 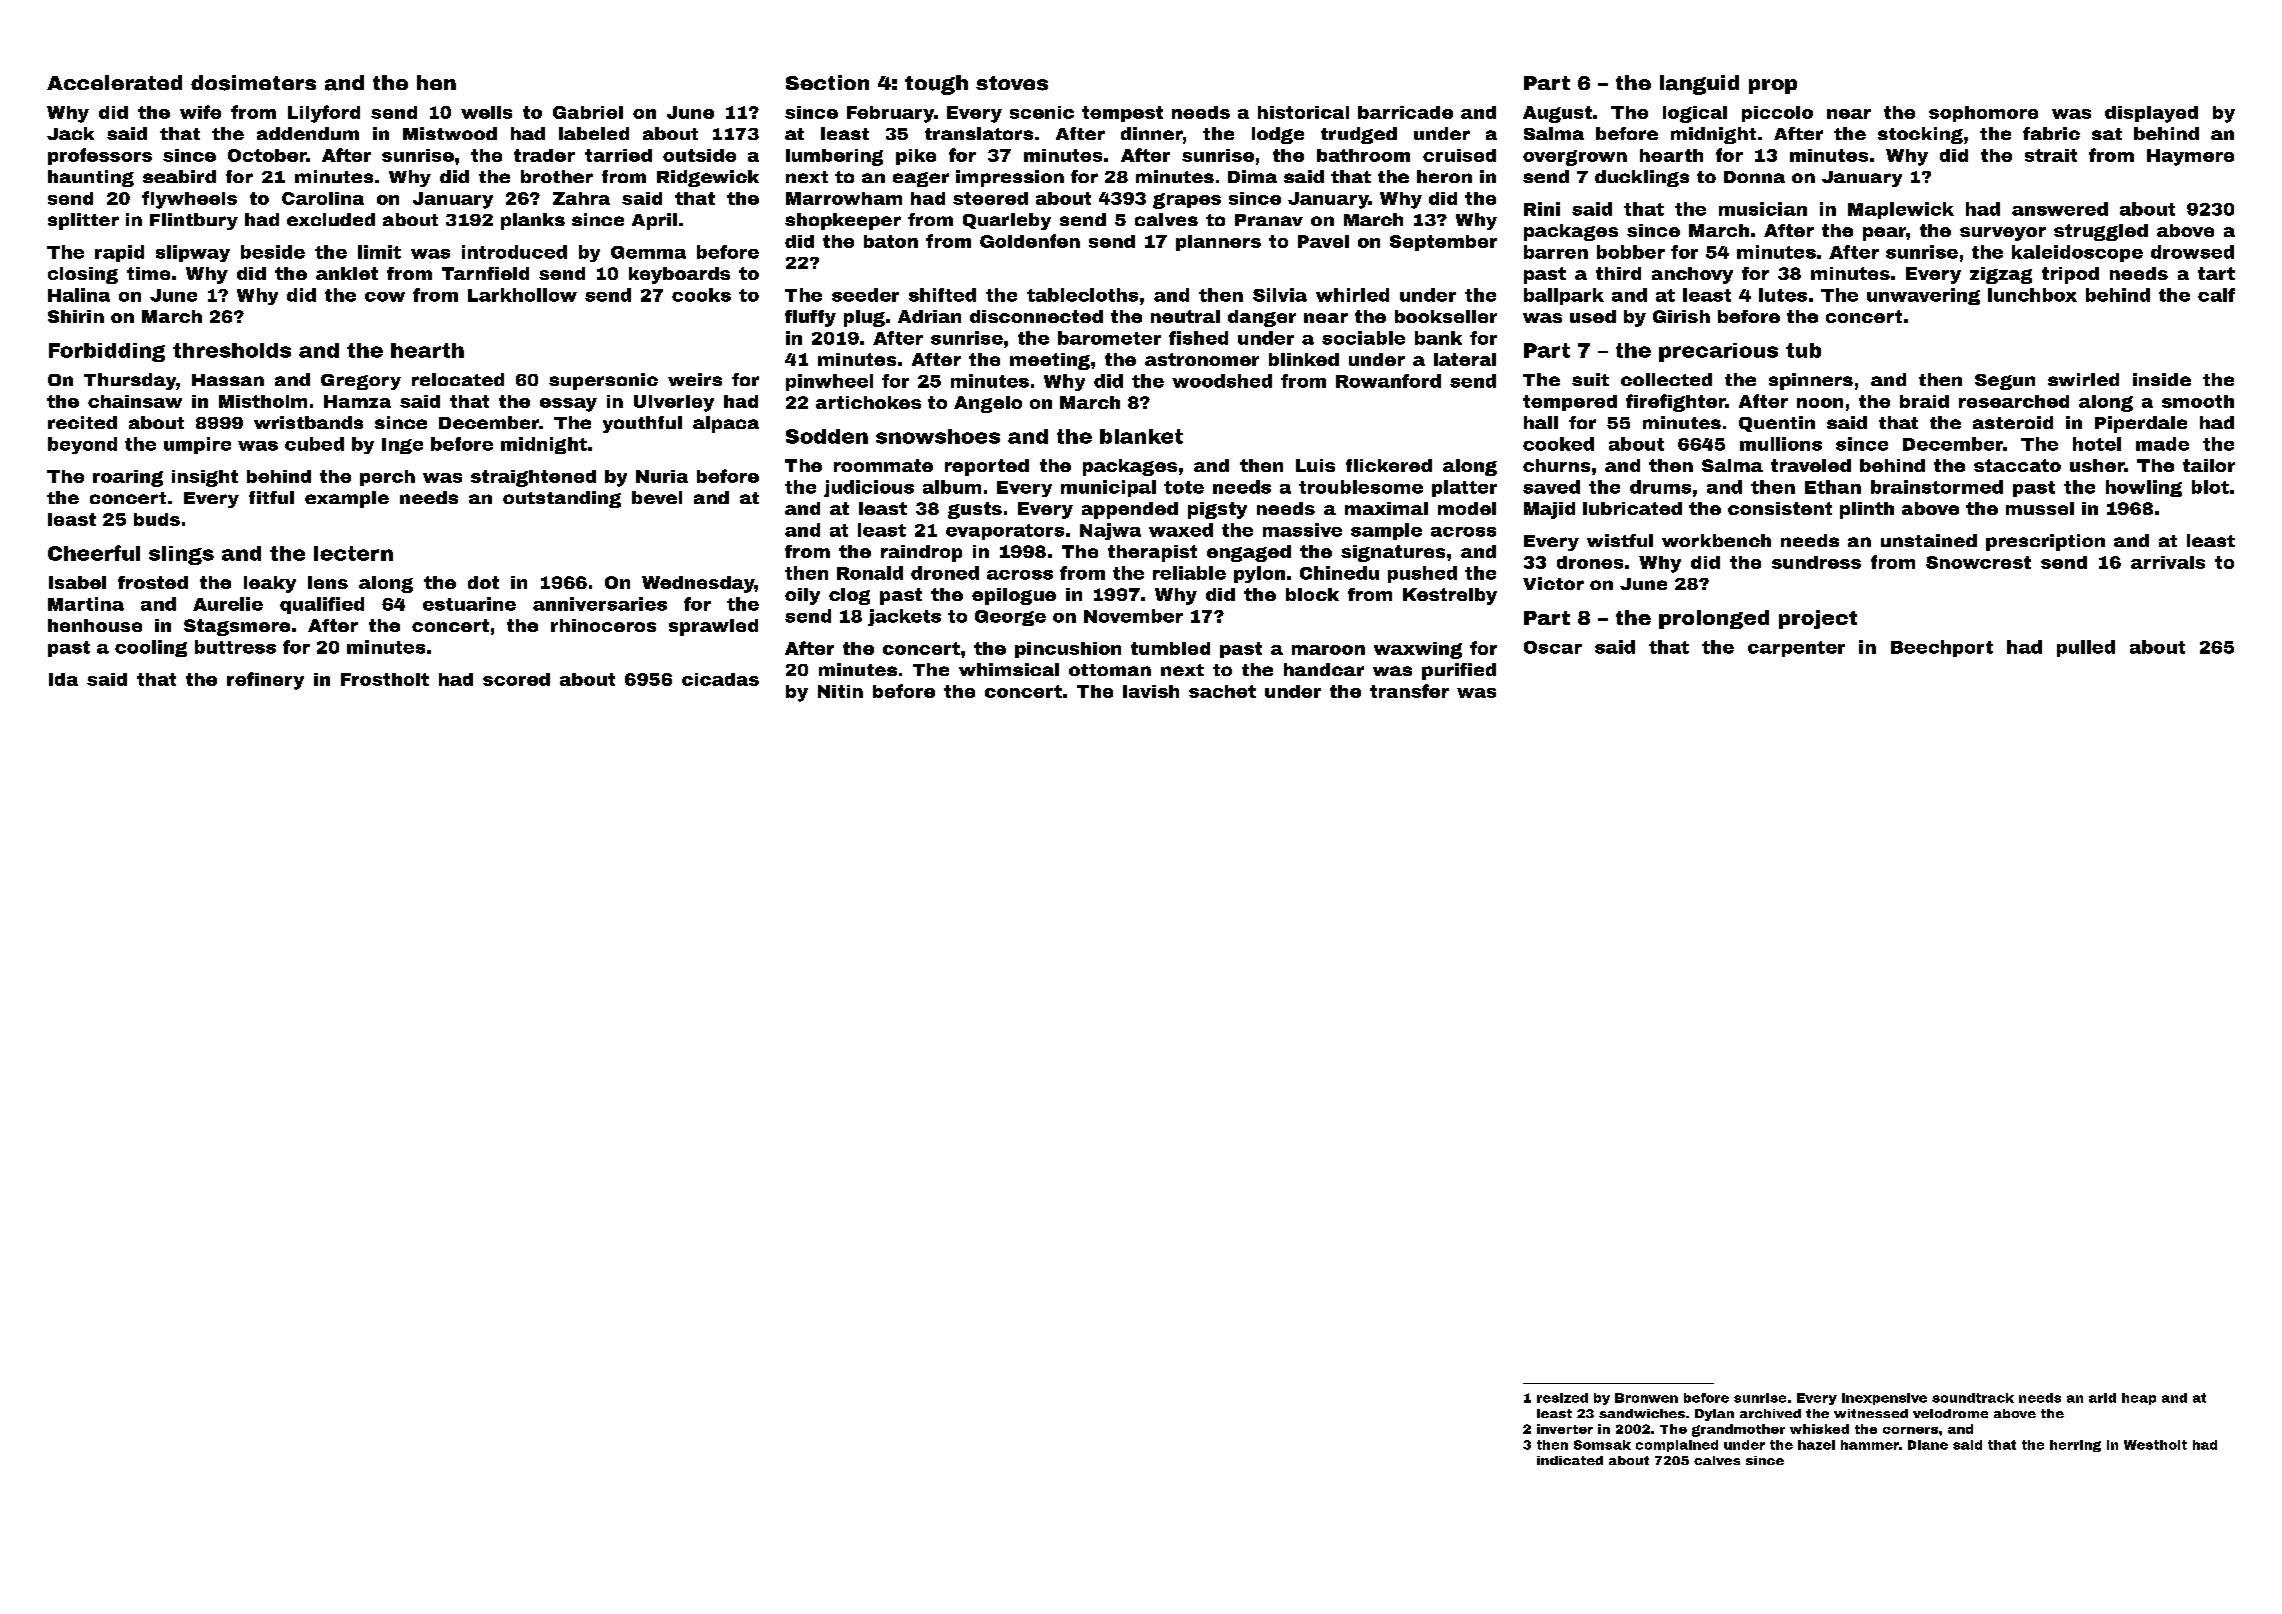 I want to click on refinery, so click(x=265, y=681).
